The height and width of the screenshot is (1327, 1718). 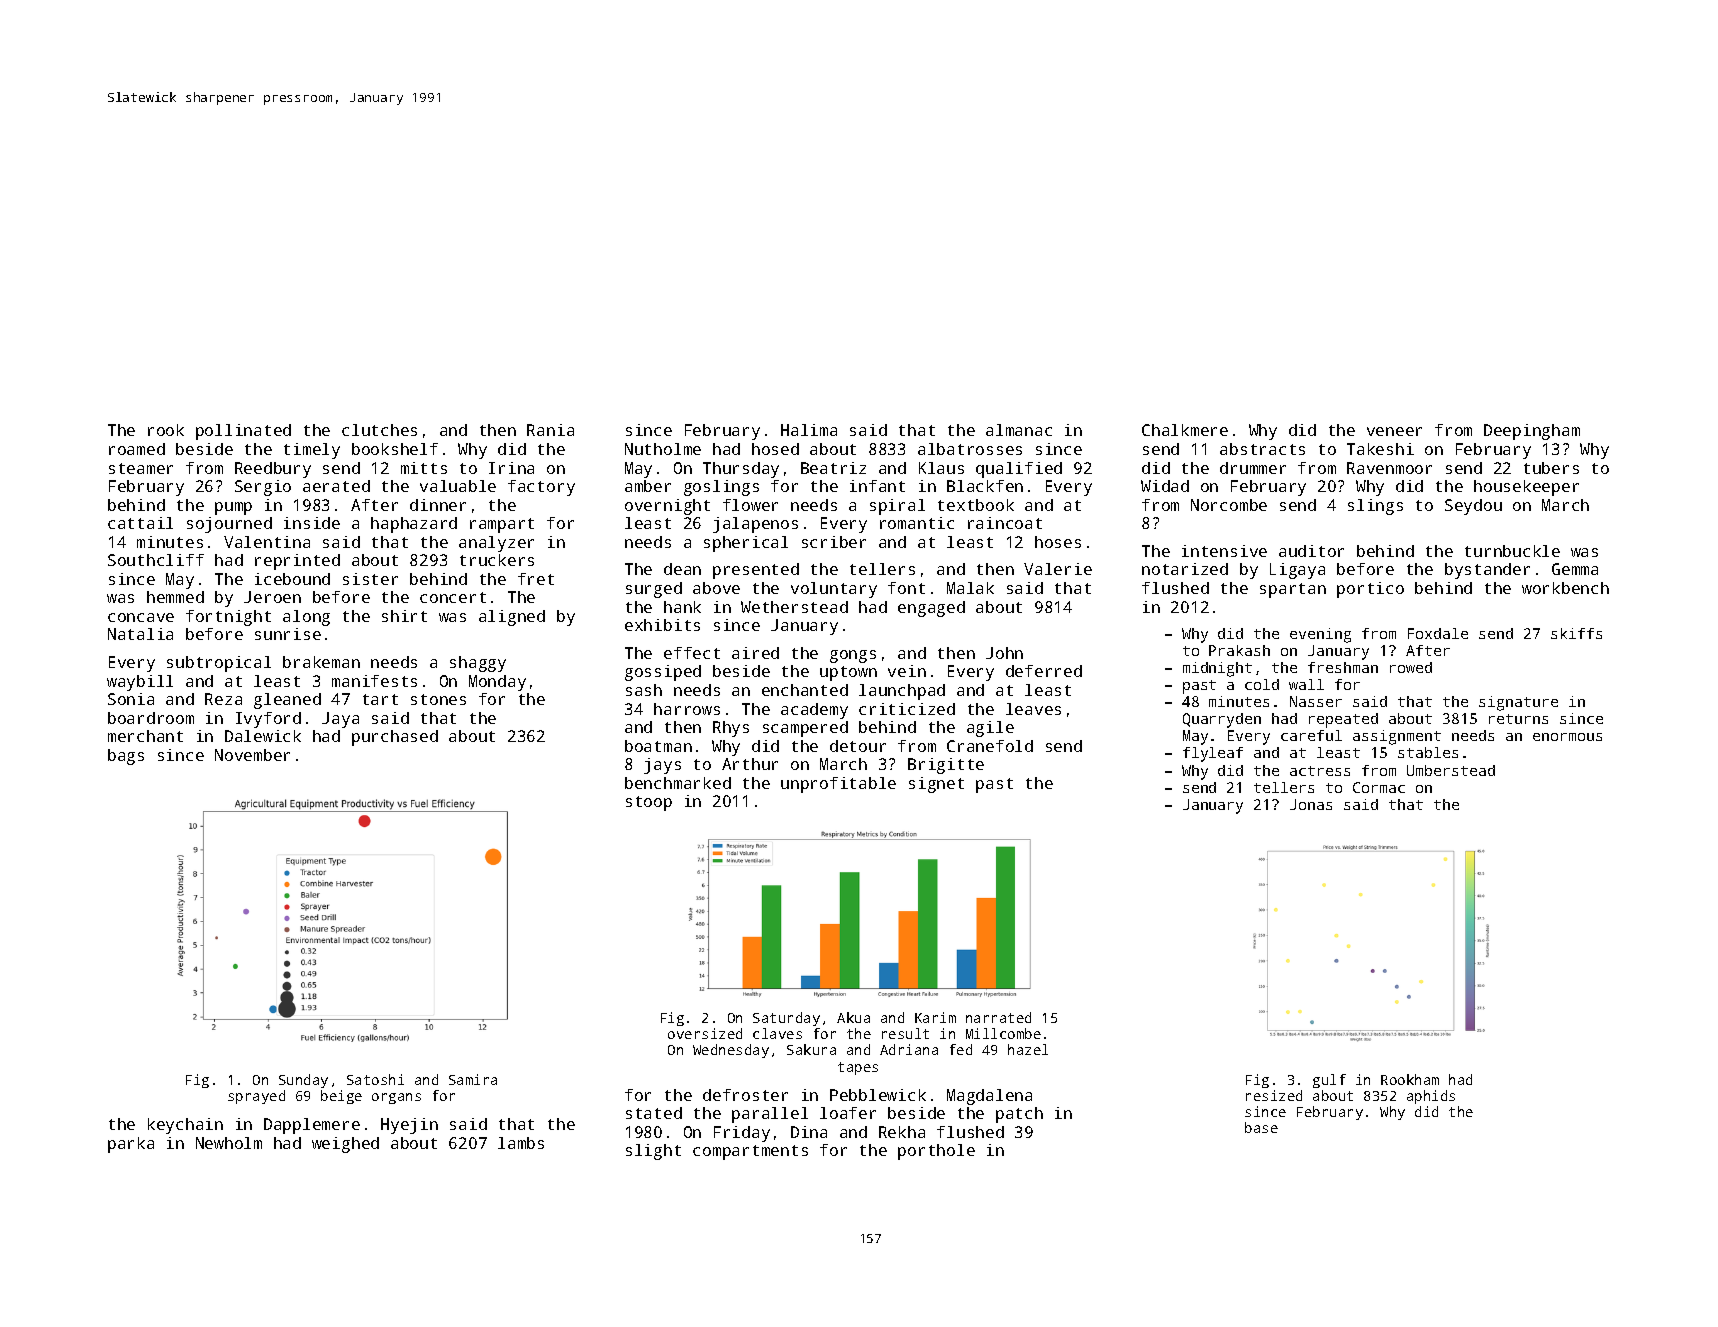 I want to click on Akua, so click(x=853, y=1017).
